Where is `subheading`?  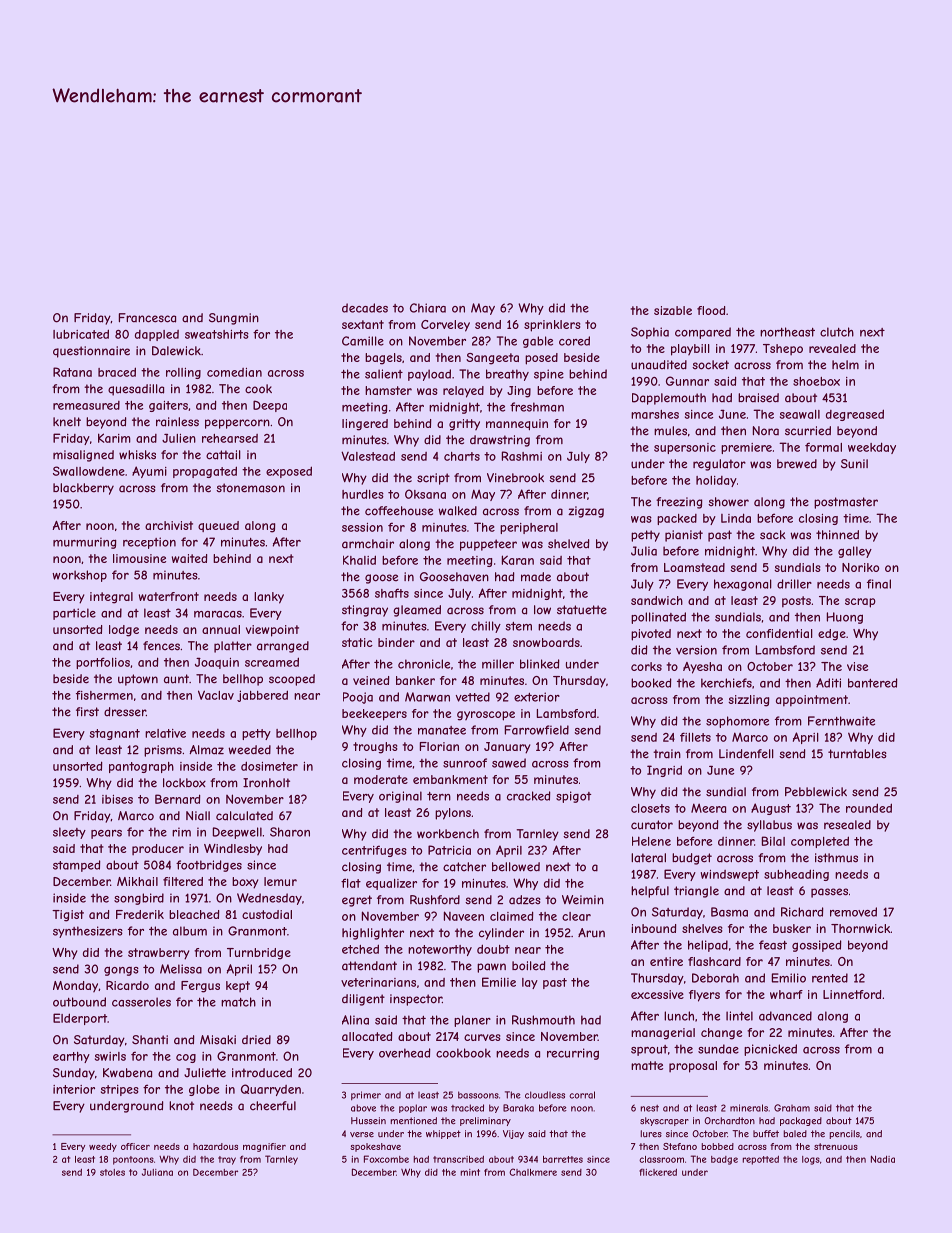
subheading is located at coordinates (796, 875).
